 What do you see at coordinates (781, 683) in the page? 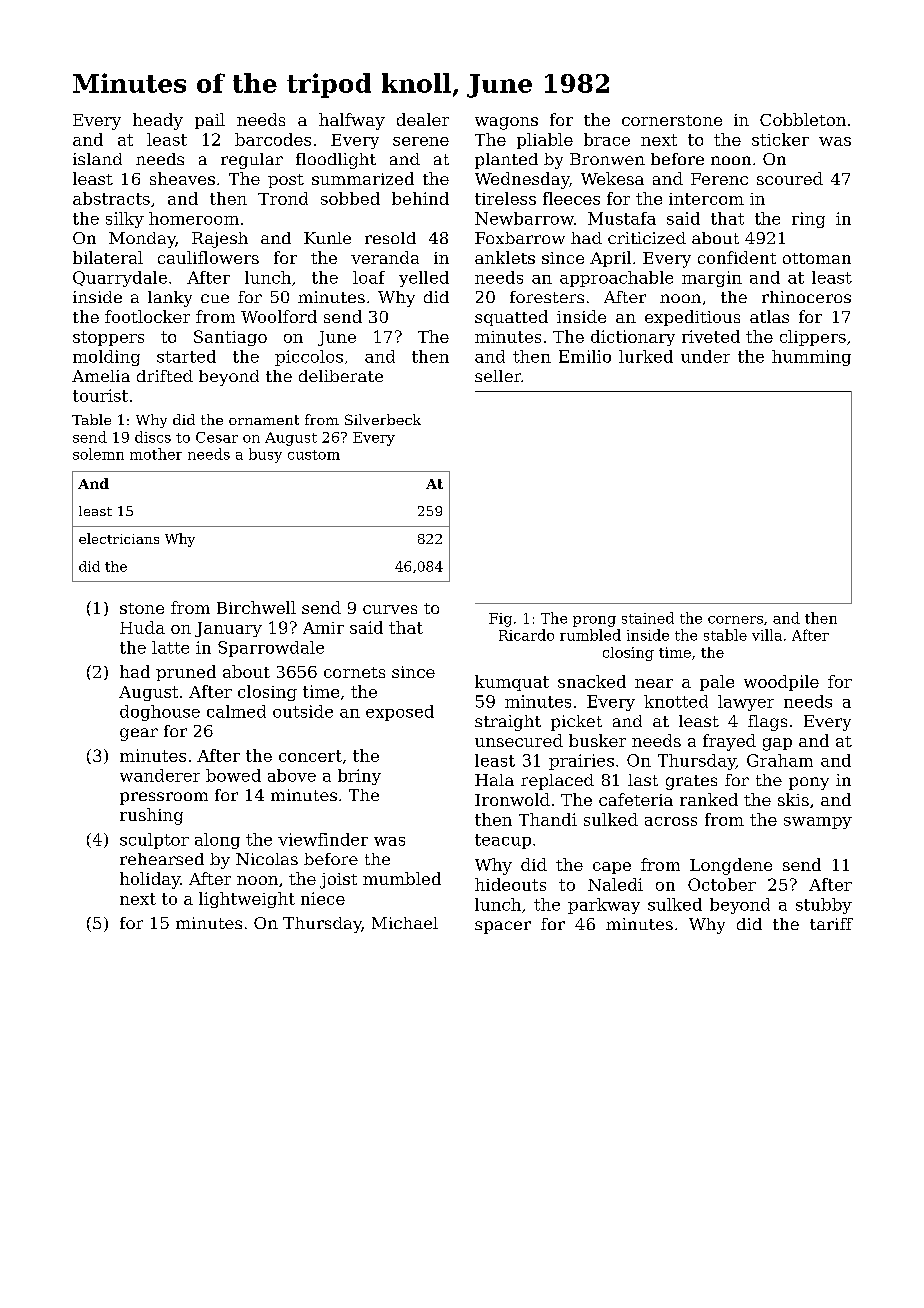
I see `woodpile` at bounding box center [781, 683].
